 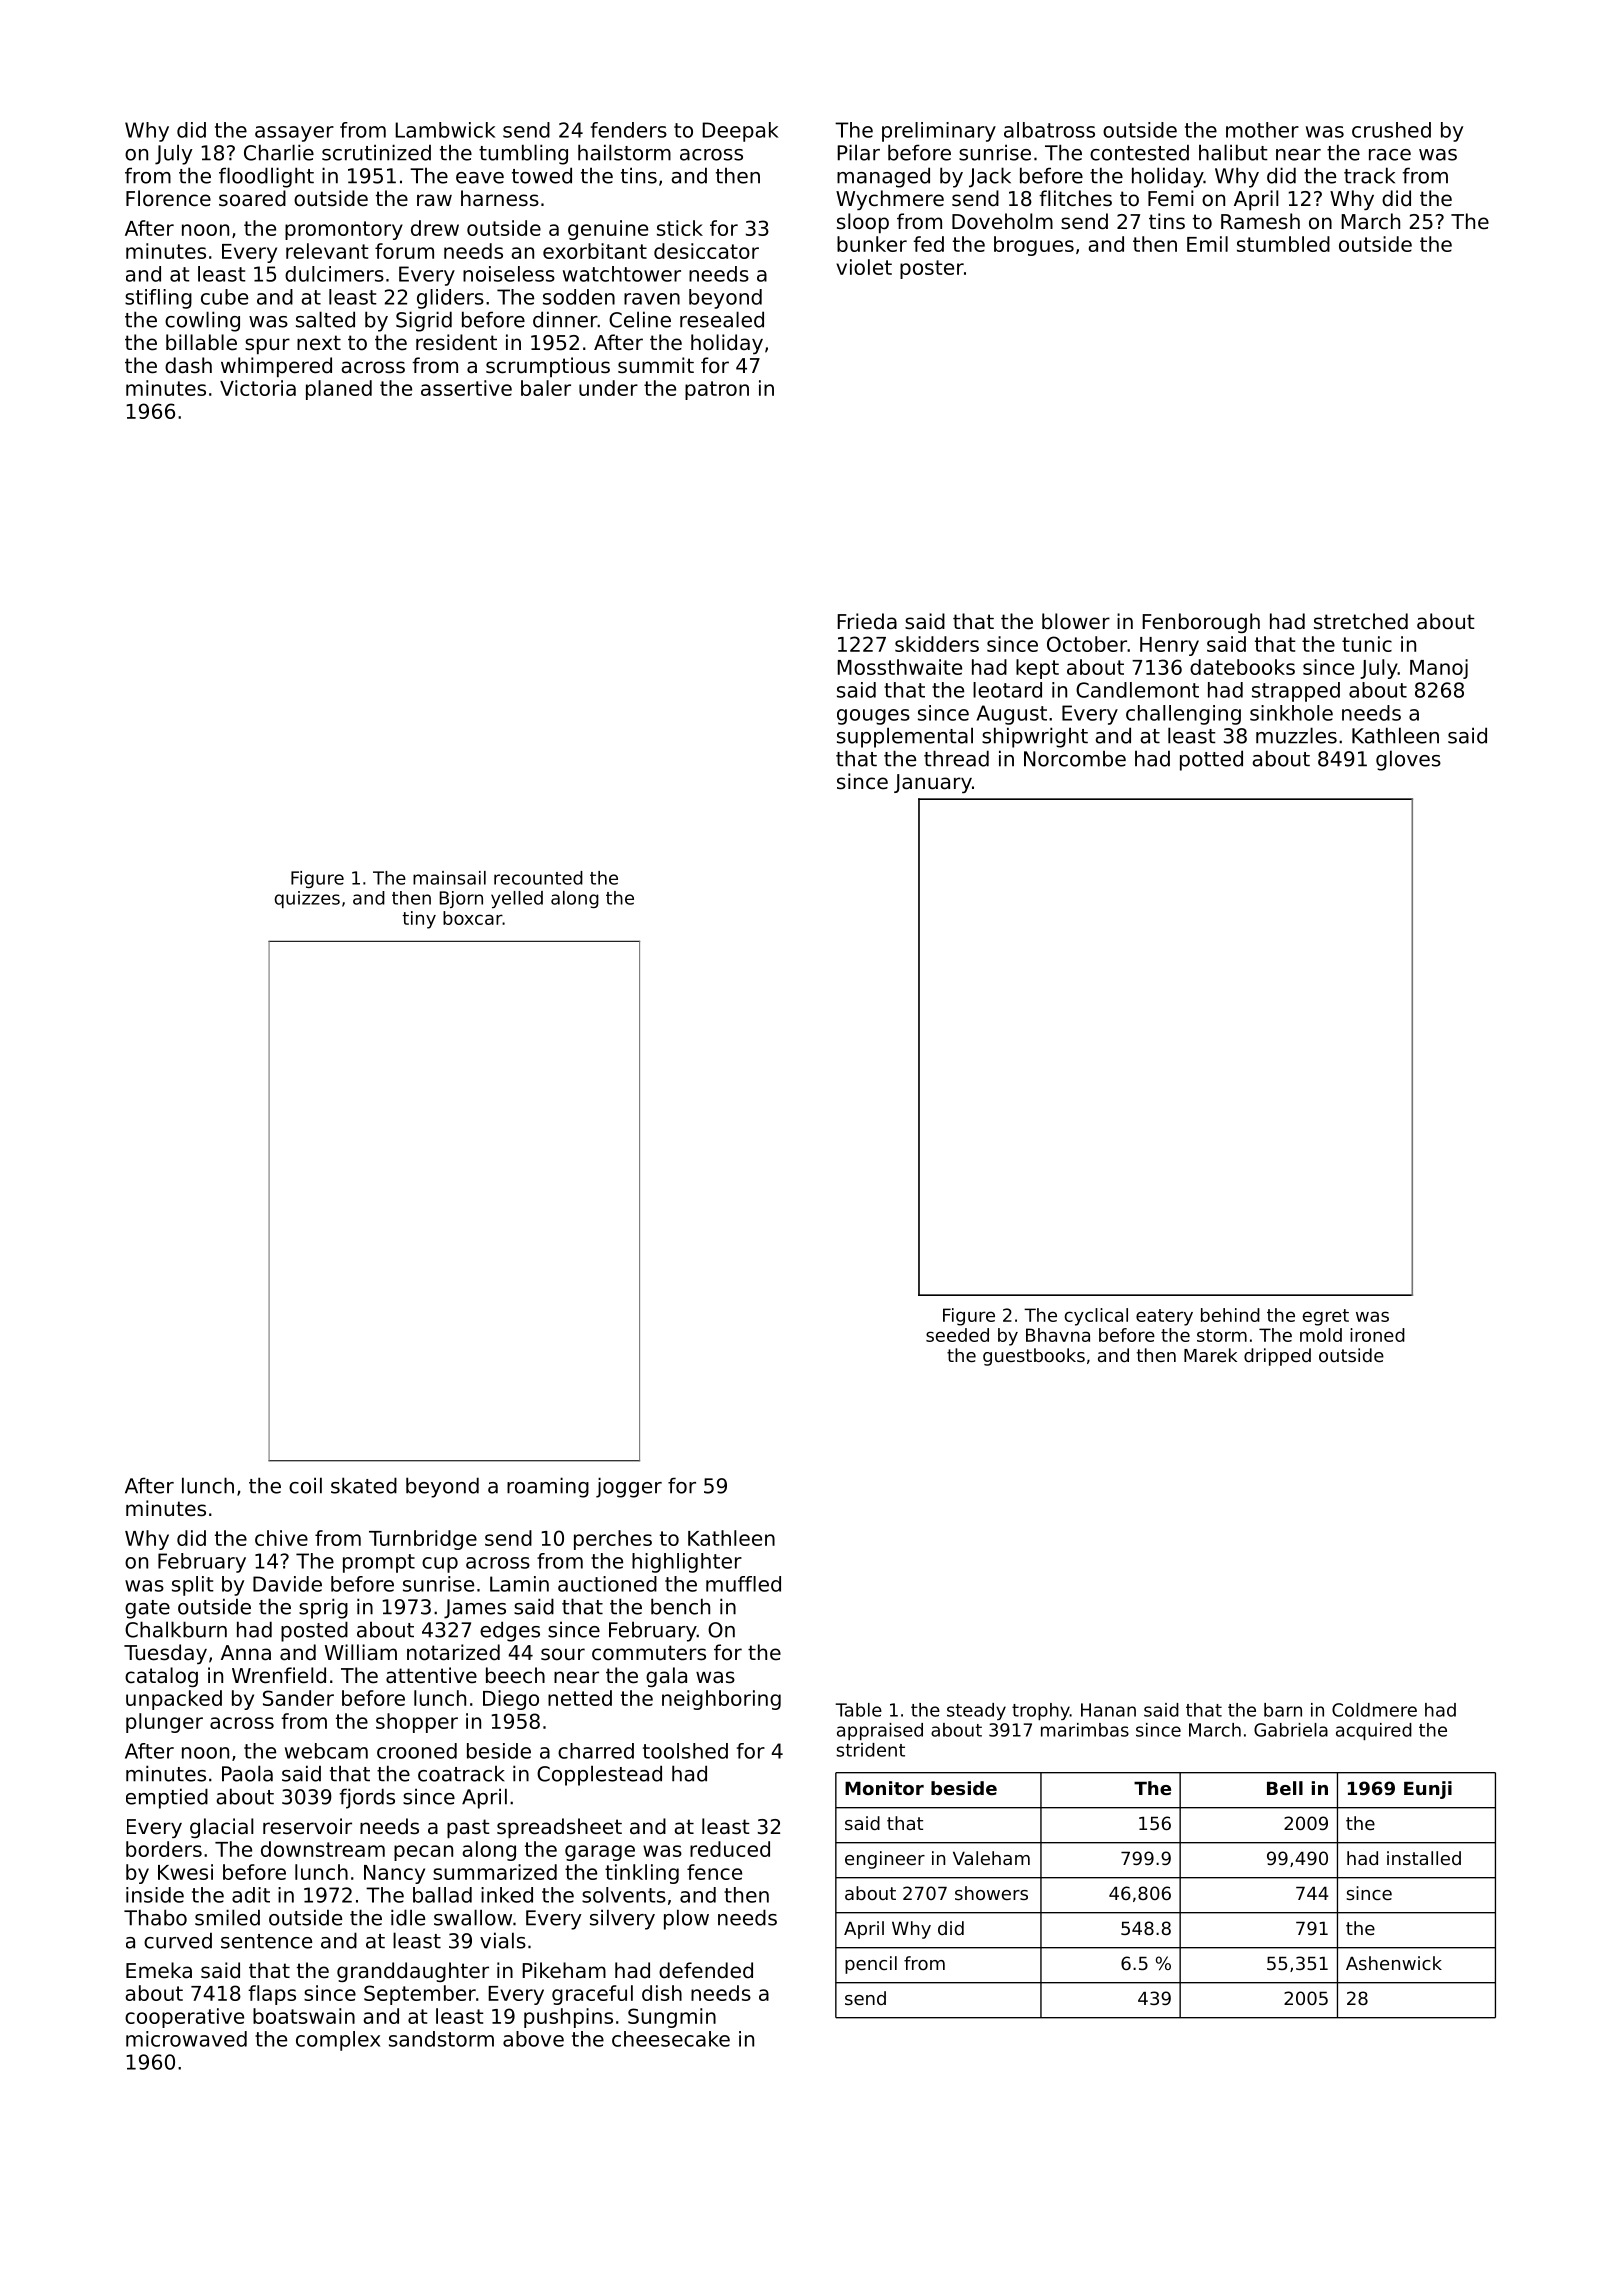 I want to click on mother, so click(x=1262, y=130).
